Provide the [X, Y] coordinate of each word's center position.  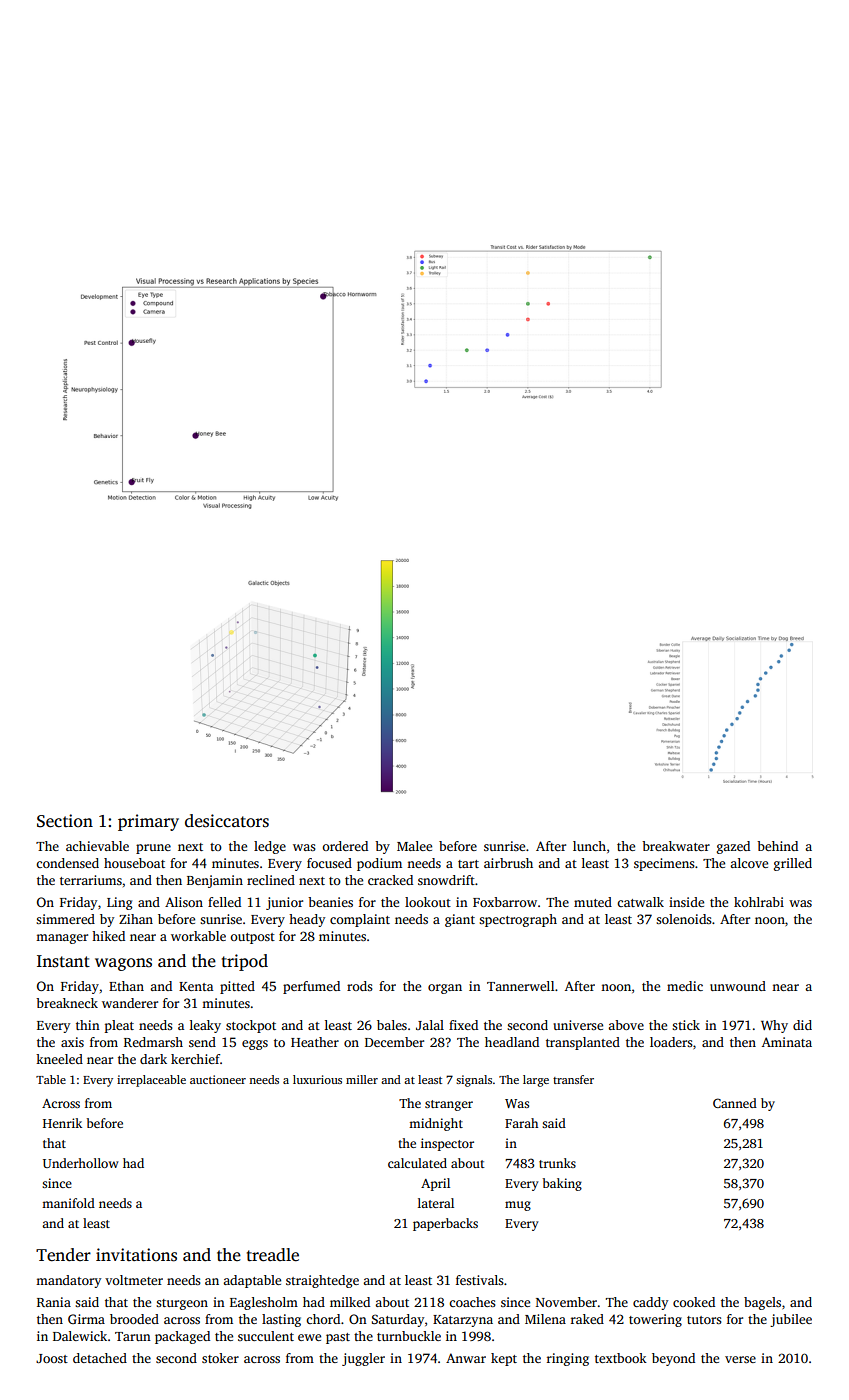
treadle [273, 1255]
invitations [136, 1255]
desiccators [227, 821]
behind [777, 846]
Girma [86, 1319]
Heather [315, 1042]
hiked [108, 936]
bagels [762, 1303]
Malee [414, 846]
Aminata [787, 1042]
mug [518, 1206]
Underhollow [81, 1163]
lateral [436, 1203]
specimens [664, 864]
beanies [330, 902]
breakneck [67, 1003]
